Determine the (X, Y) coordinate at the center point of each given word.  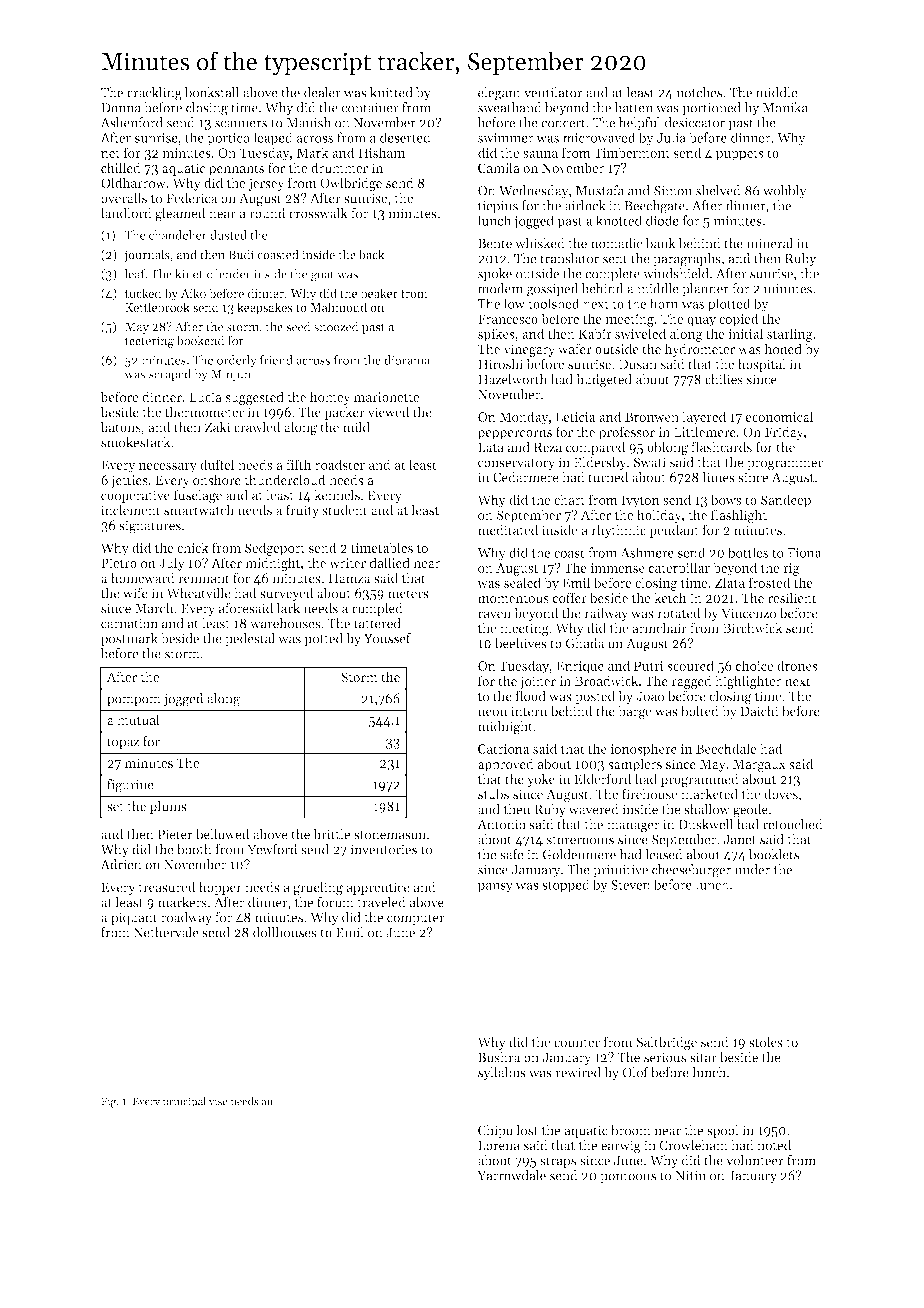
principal (184, 1102)
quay (701, 322)
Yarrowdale (511, 1175)
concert (563, 123)
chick (193, 547)
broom (631, 1130)
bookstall (211, 92)
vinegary (529, 350)
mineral (770, 243)
